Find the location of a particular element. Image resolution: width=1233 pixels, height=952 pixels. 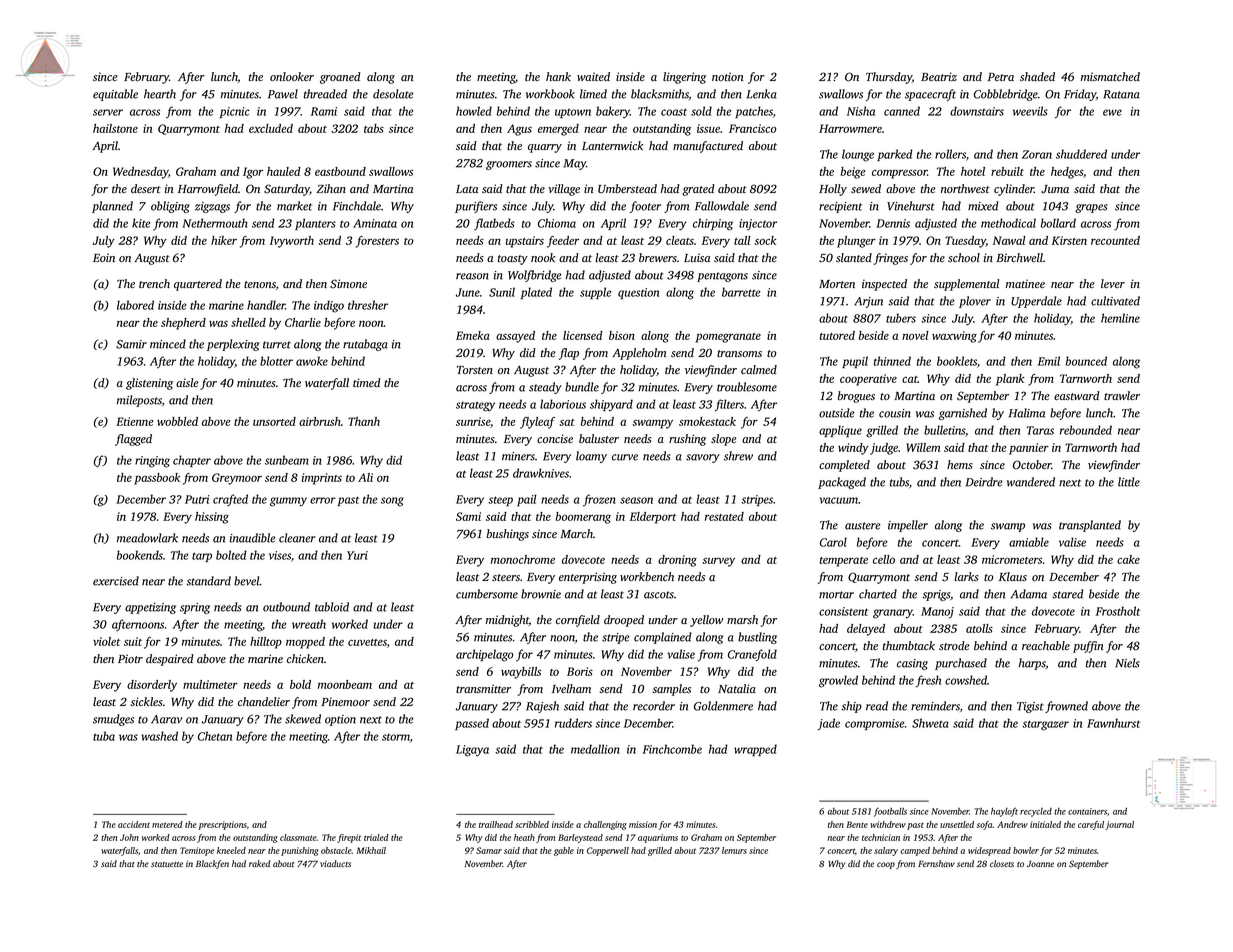

outbound is located at coordinates (286, 607).
